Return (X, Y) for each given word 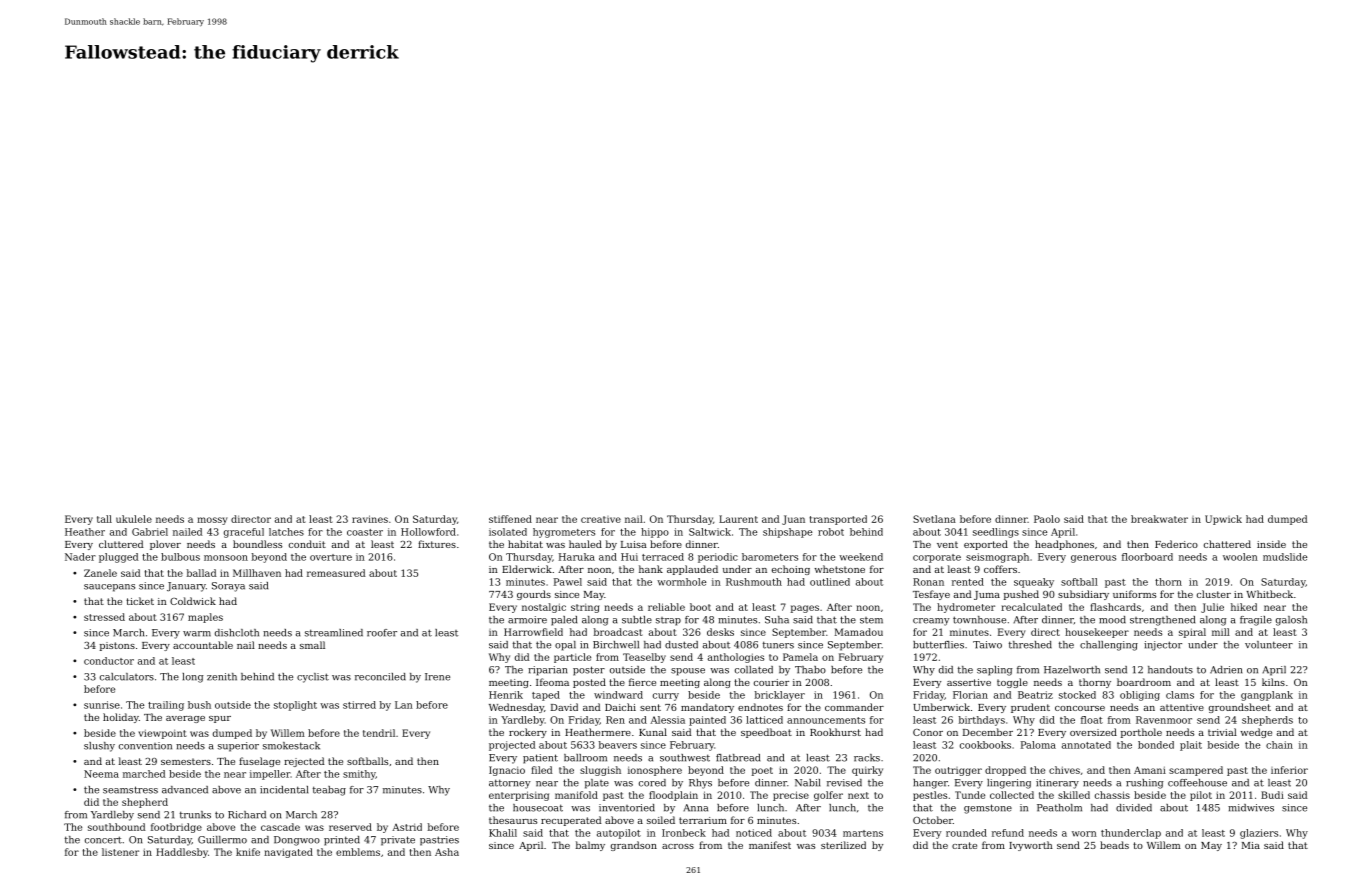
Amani (1150, 770)
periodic (718, 558)
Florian (970, 695)
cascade (280, 827)
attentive (1182, 707)
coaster (365, 532)
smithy (359, 775)
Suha (777, 620)
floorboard (1147, 557)
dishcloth (237, 633)
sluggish (600, 771)
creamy (931, 622)
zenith (222, 677)
